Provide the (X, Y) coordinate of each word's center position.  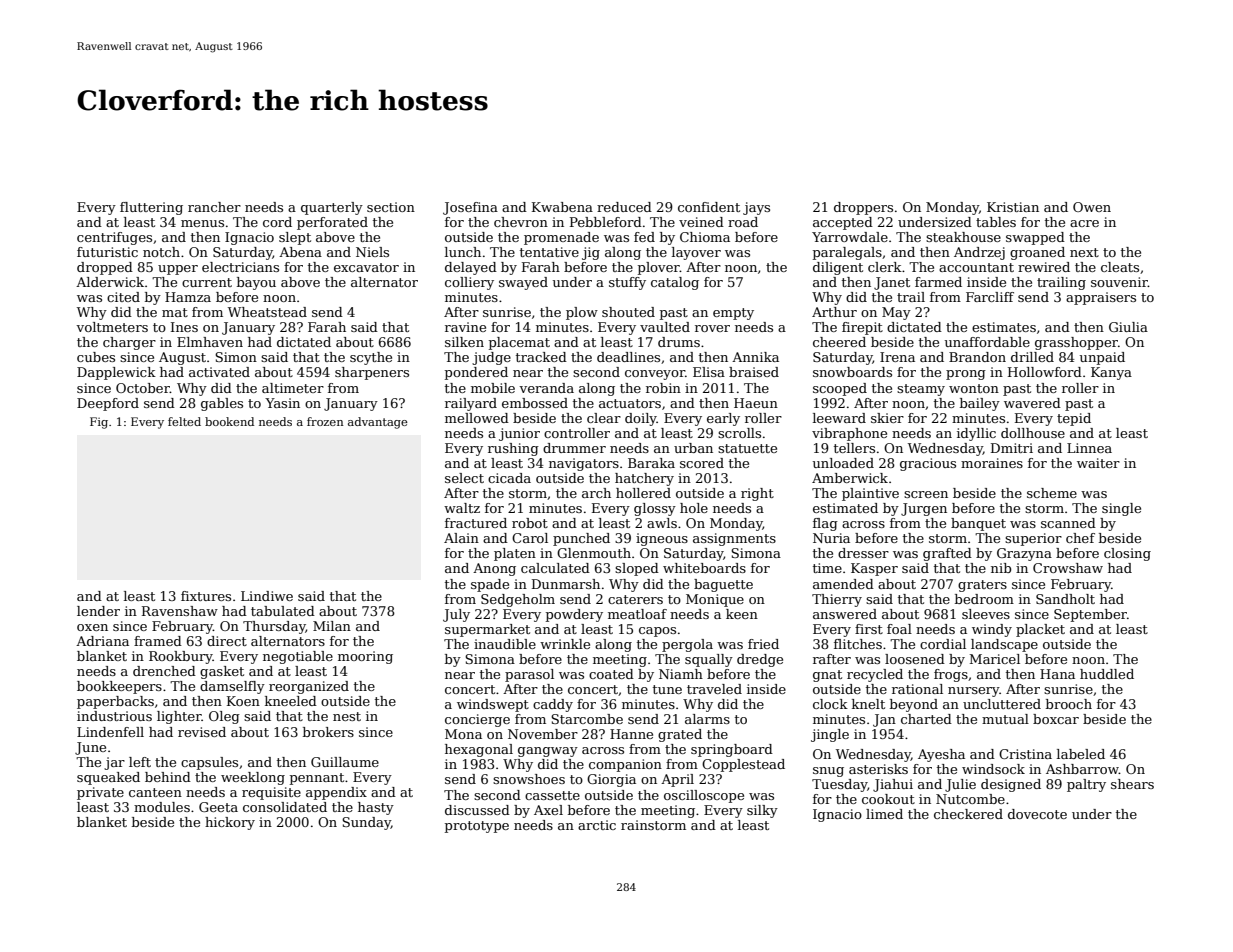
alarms (707, 719)
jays (756, 208)
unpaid (1102, 358)
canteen (155, 792)
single (1121, 509)
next (1084, 252)
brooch (1069, 704)
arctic (597, 825)
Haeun (756, 403)
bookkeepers (119, 687)
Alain (461, 538)
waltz (462, 508)
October (143, 388)
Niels (372, 252)
